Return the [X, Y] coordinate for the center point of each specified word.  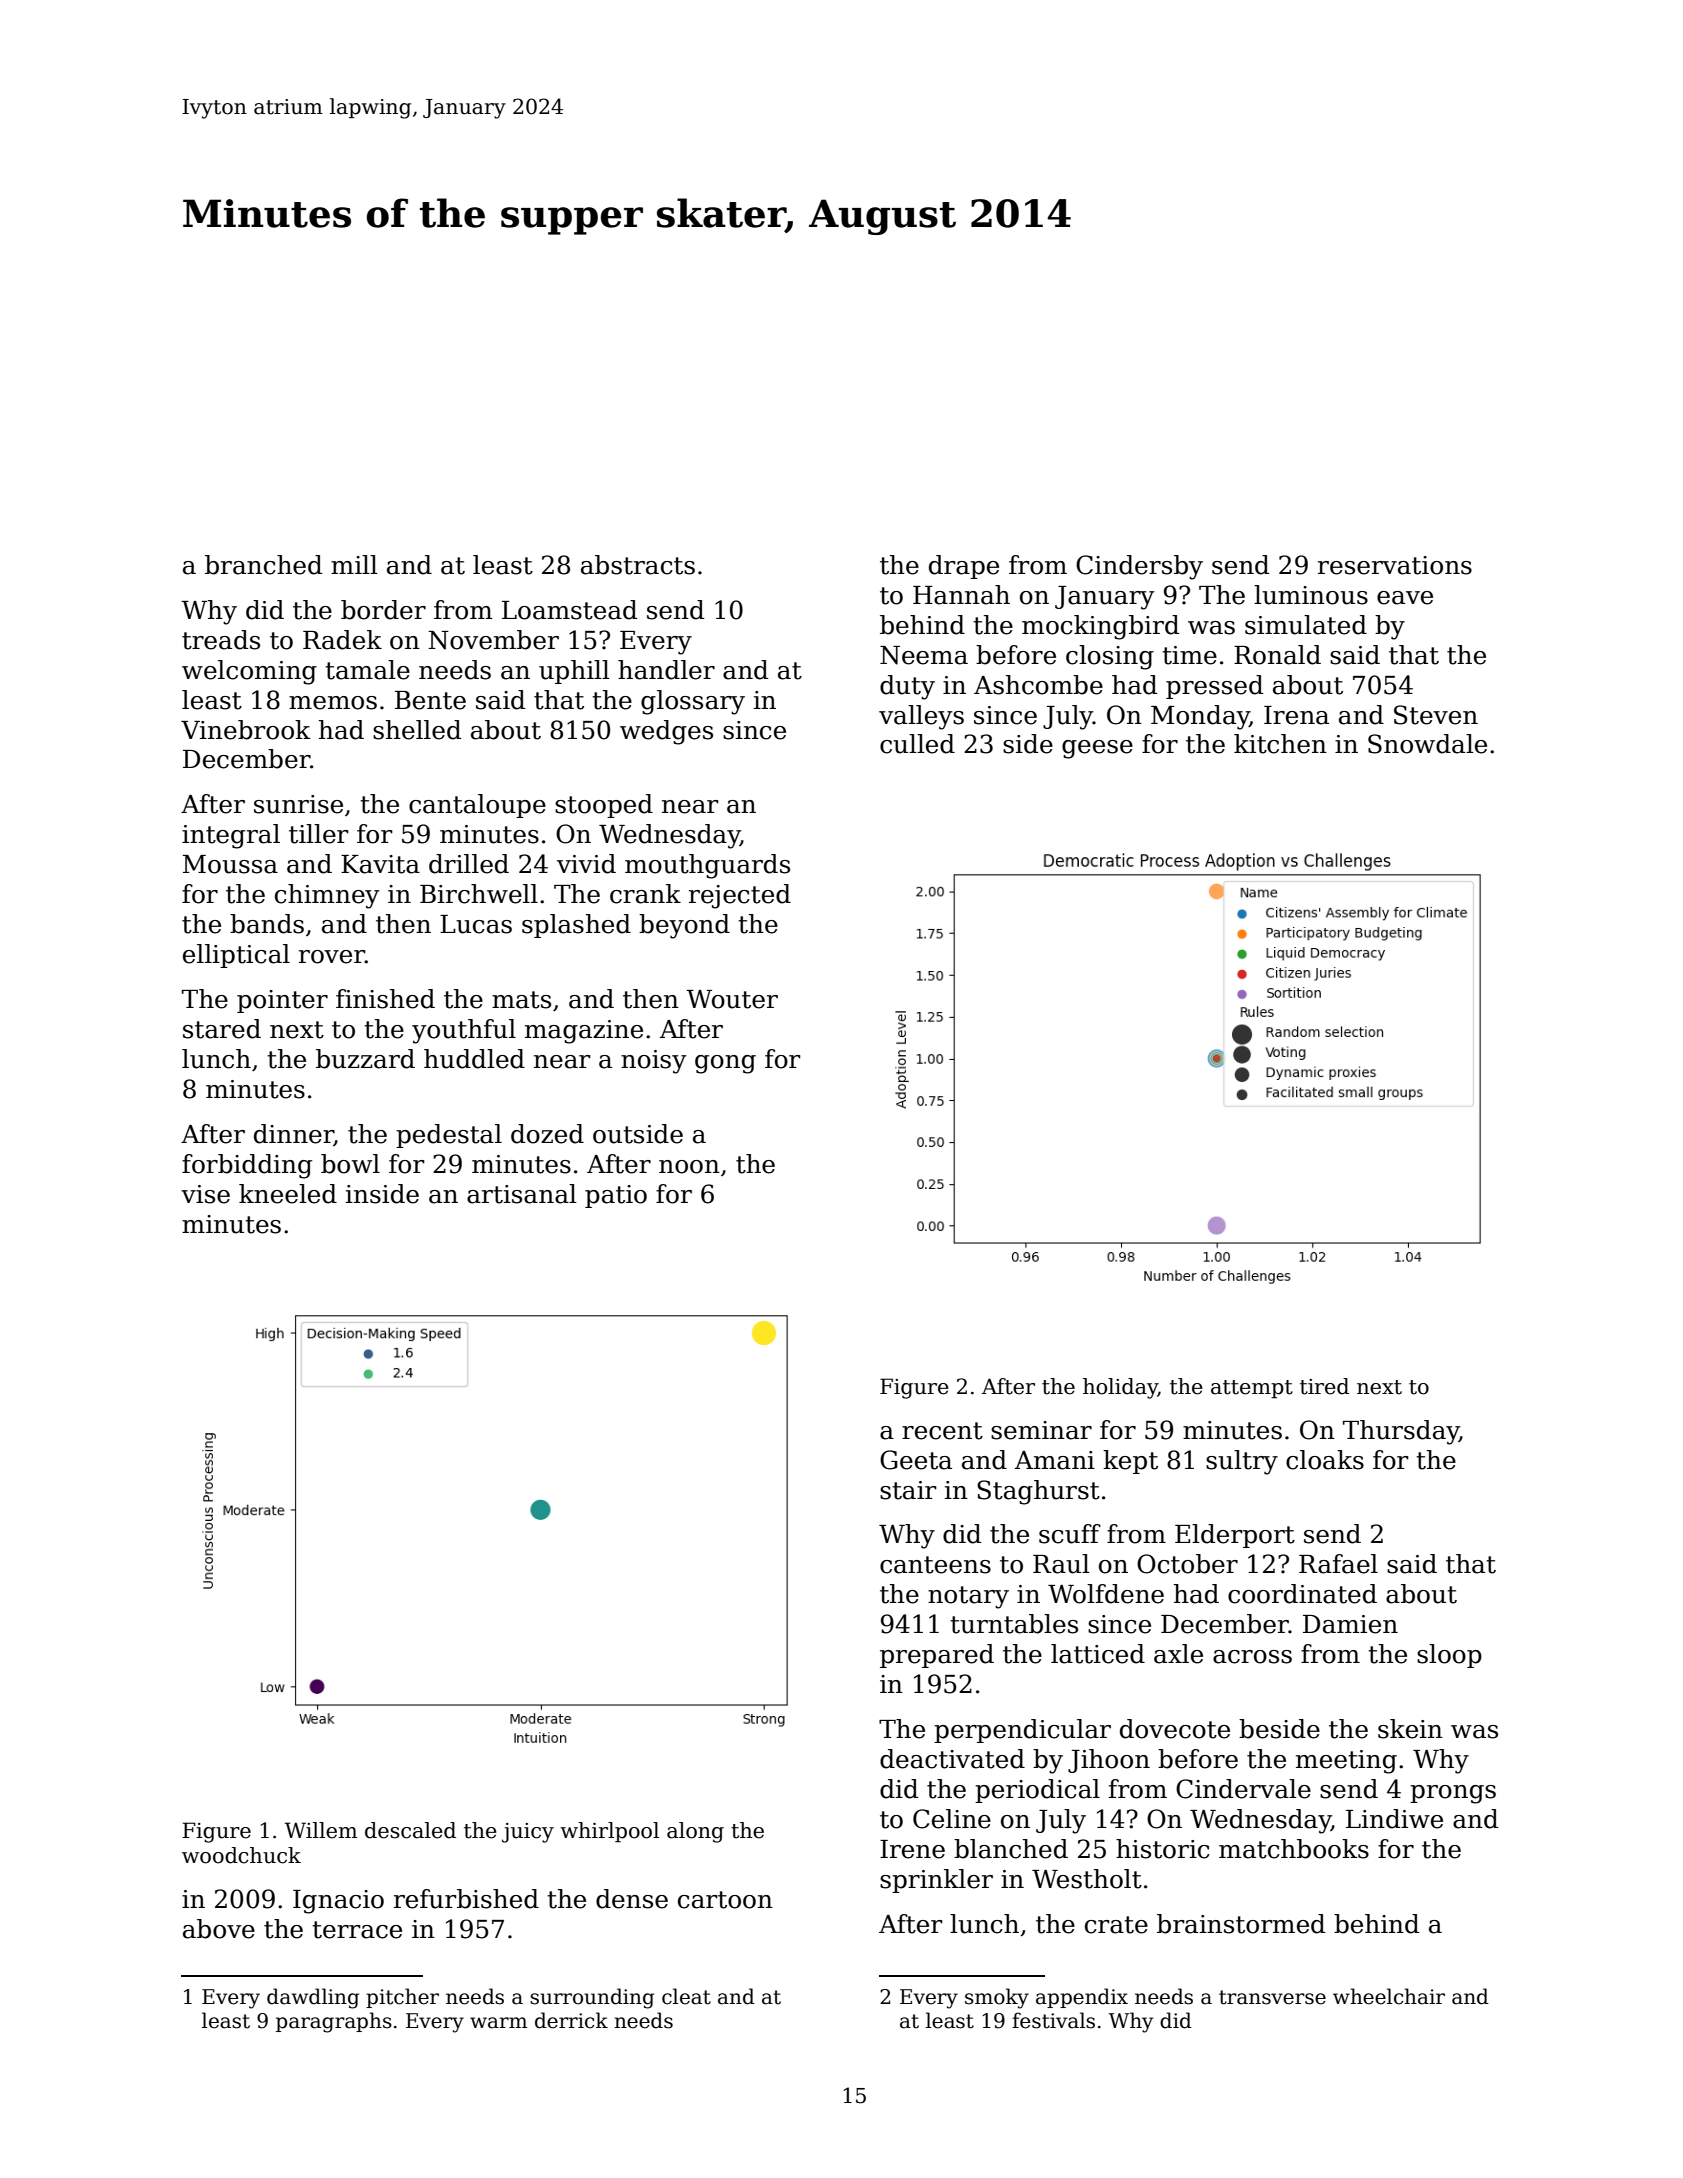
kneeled [288, 1194]
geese [1097, 749]
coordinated [1302, 1594]
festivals [1053, 2020]
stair [908, 1490]
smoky [997, 1998]
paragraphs [334, 2022]
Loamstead [569, 610]
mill [354, 564]
